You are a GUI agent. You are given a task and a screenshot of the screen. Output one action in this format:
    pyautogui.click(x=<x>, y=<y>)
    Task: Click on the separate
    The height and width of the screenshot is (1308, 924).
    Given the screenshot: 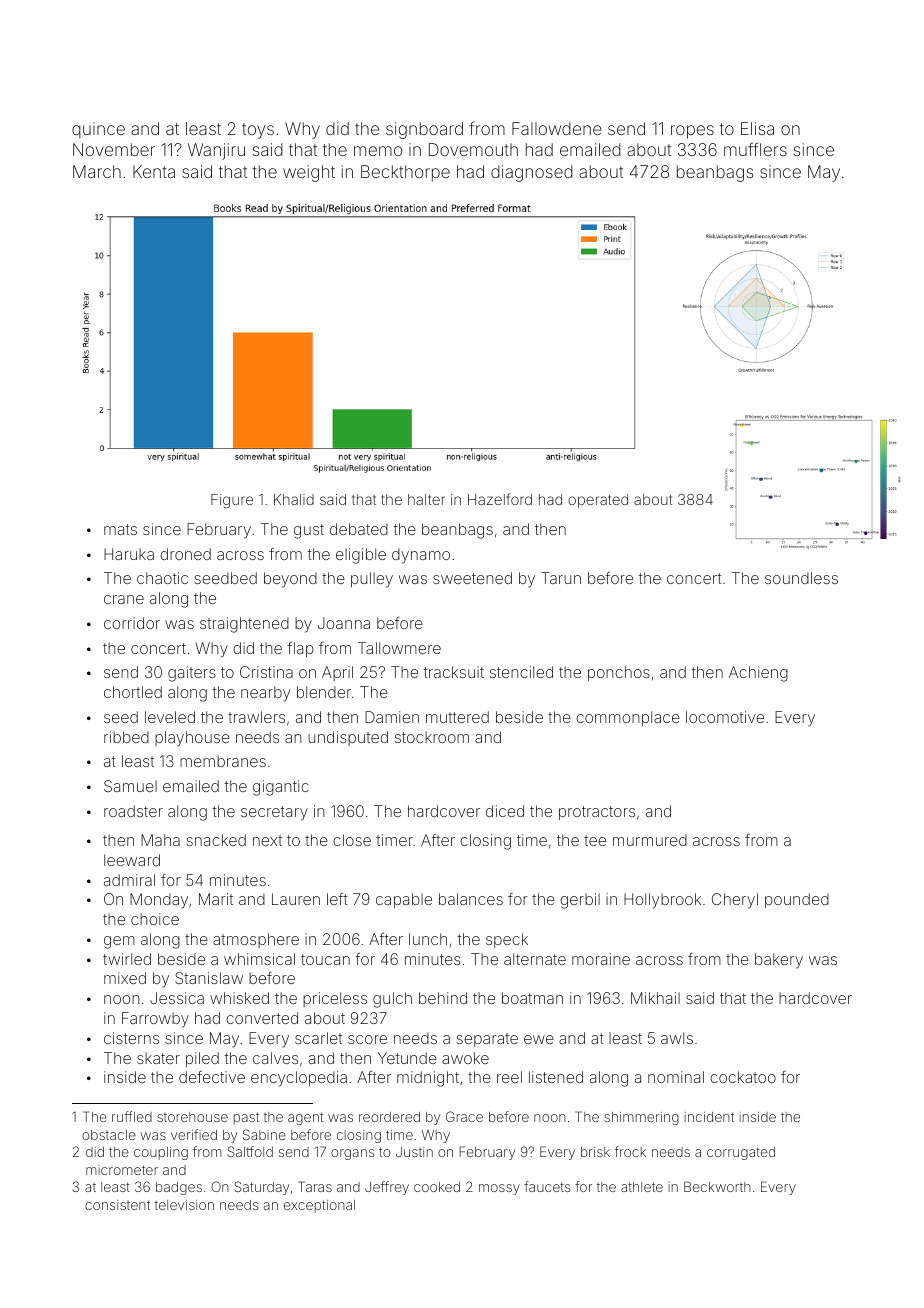 What is the action you would take?
    pyautogui.click(x=487, y=1040)
